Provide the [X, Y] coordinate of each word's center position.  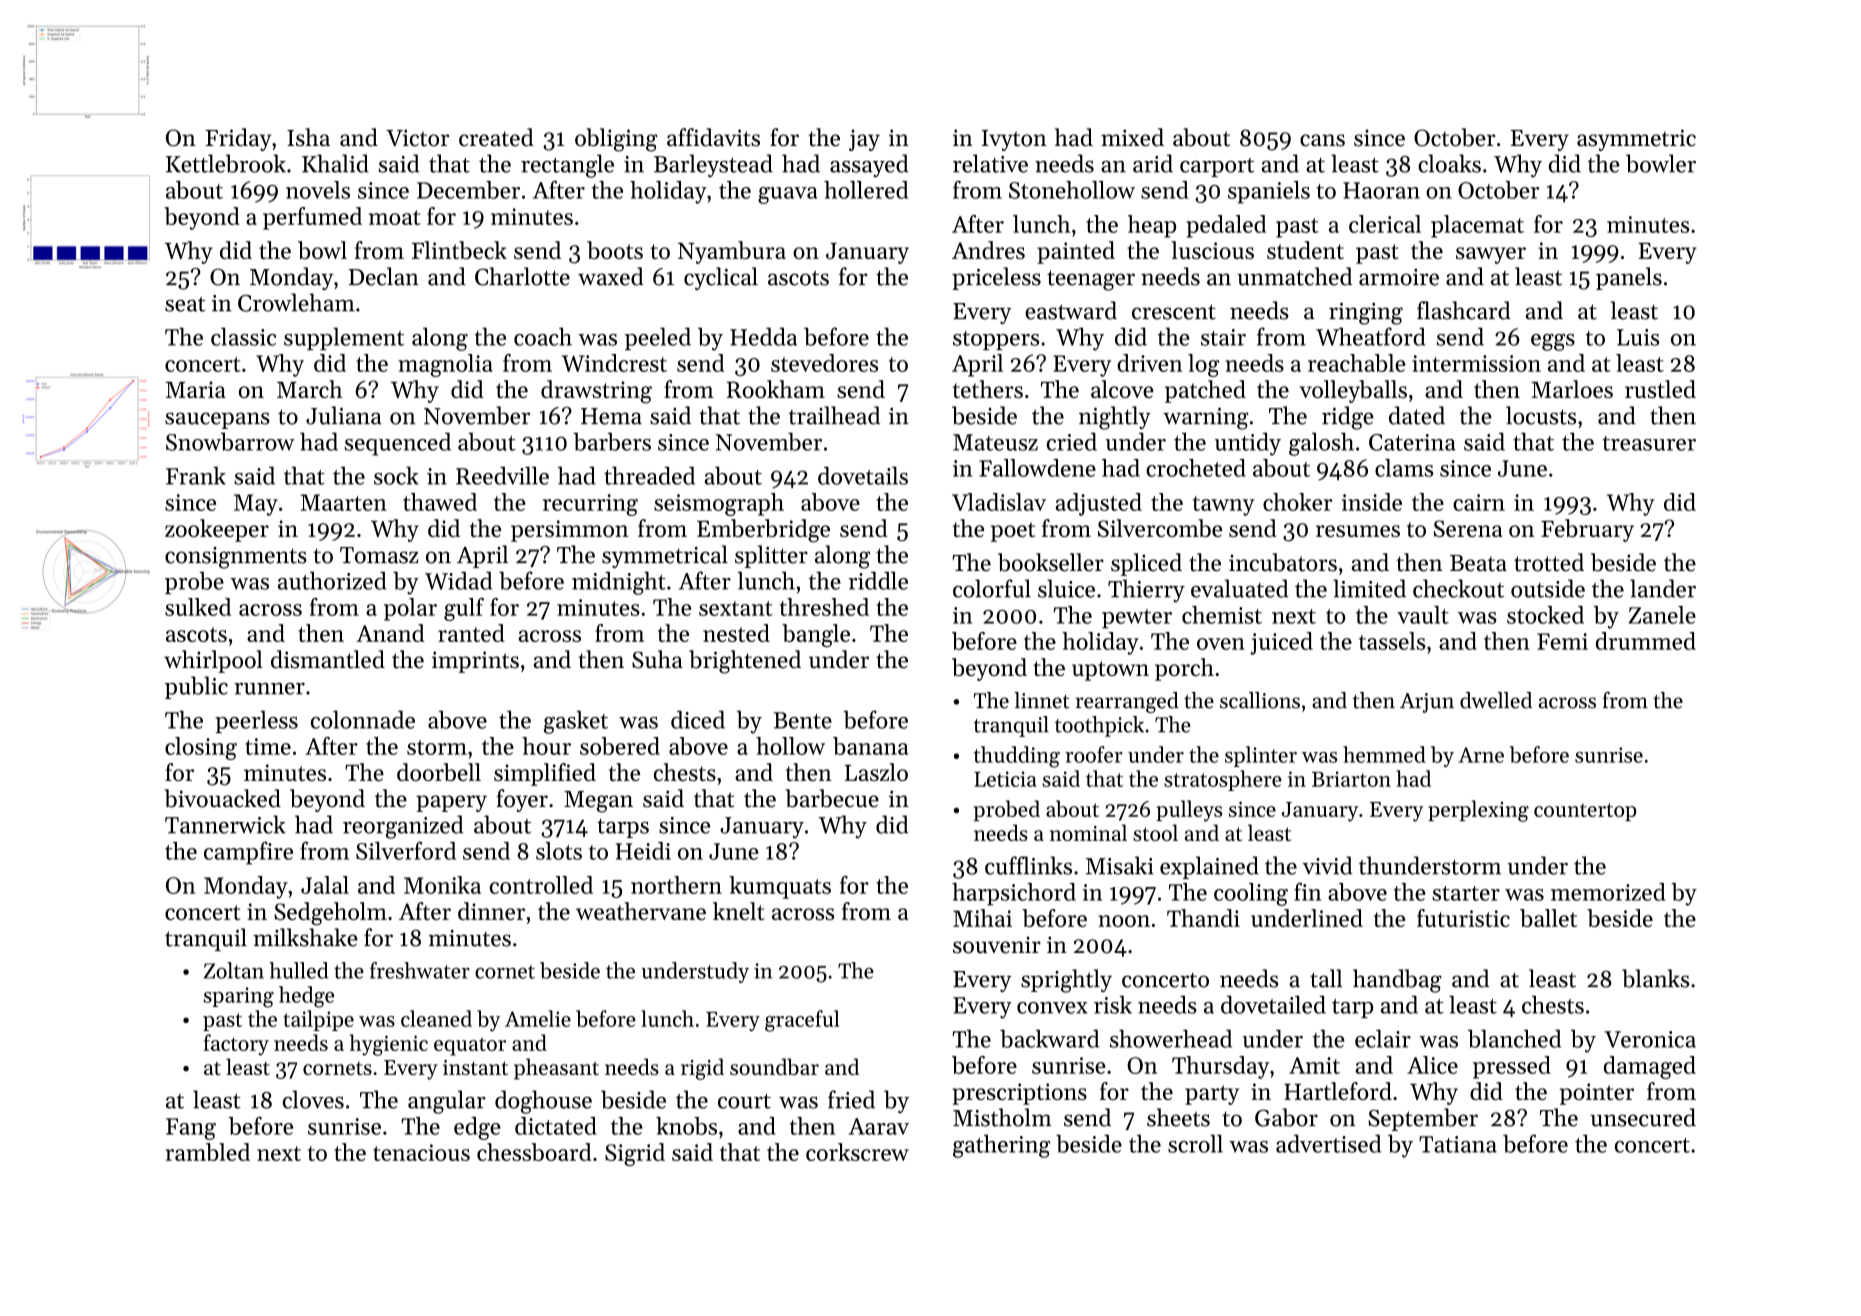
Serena [1468, 528]
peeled [658, 338]
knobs [686, 1126]
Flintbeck [459, 250]
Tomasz [379, 555]
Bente [803, 720]
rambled [208, 1152]
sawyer [1491, 255]
